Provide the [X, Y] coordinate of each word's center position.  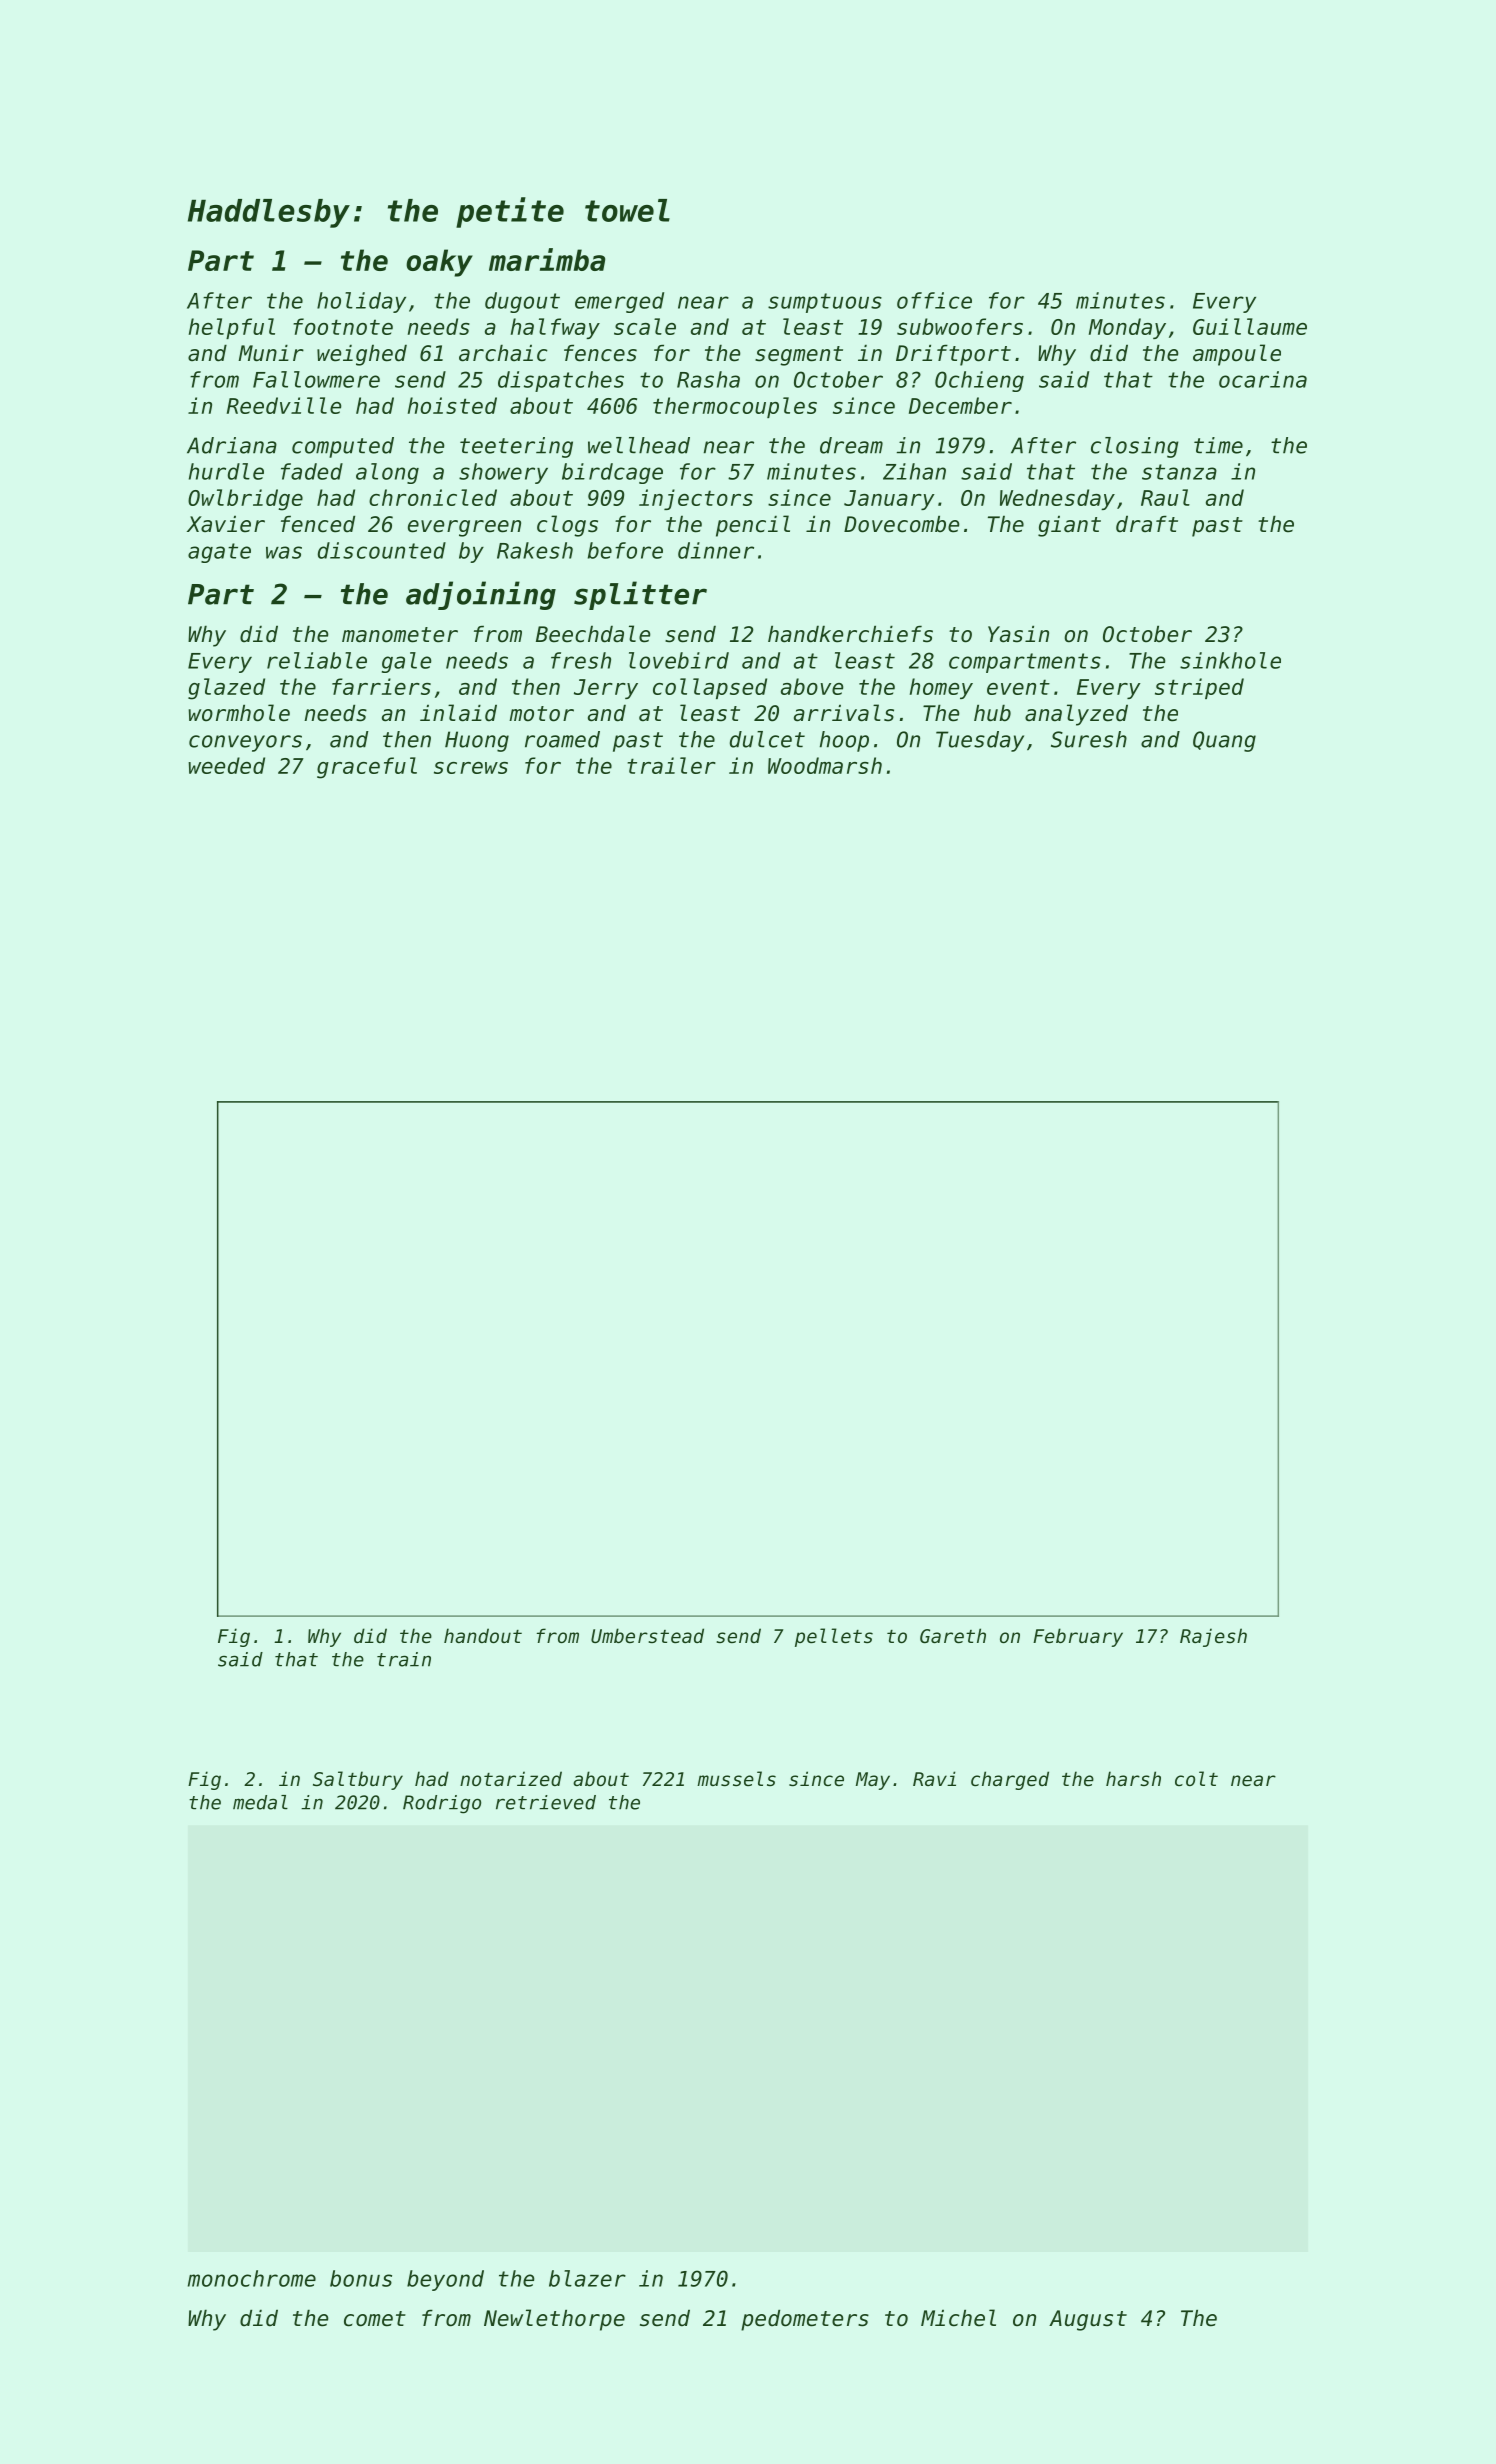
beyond [445, 2280]
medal [260, 1802]
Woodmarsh [825, 765]
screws [471, 768]
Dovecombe [901, 524]
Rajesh [1213, 1637]
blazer [587, 2278]
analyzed [1076, 715]
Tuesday [980, 741]
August [1088, 2320]
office [934, 300]
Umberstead [647, 1635]
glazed [226, 689]
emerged [619, 302]
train [404, 1659]
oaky [439, 263]
